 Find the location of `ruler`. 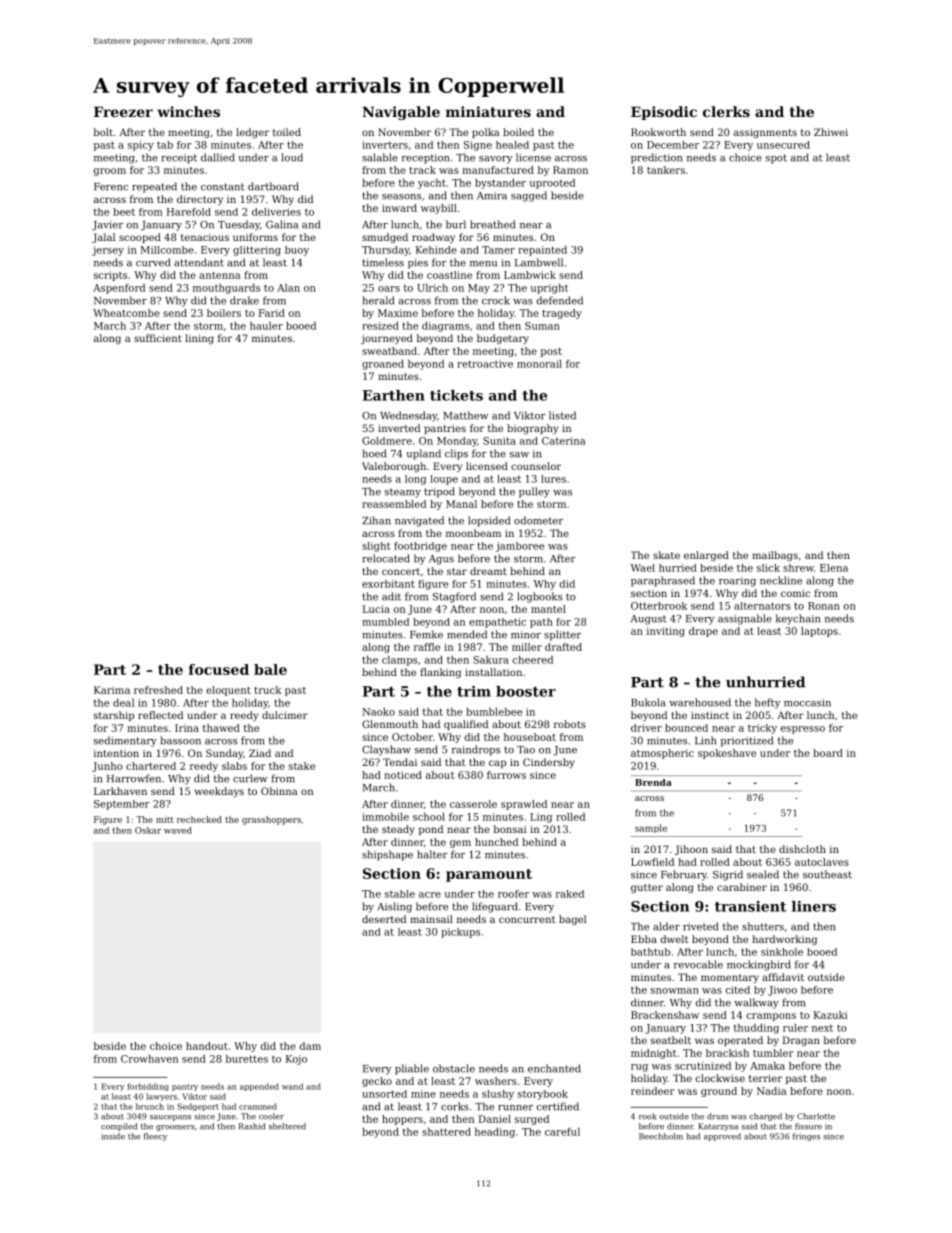

ruler is located at coordinates (795, 1028).
